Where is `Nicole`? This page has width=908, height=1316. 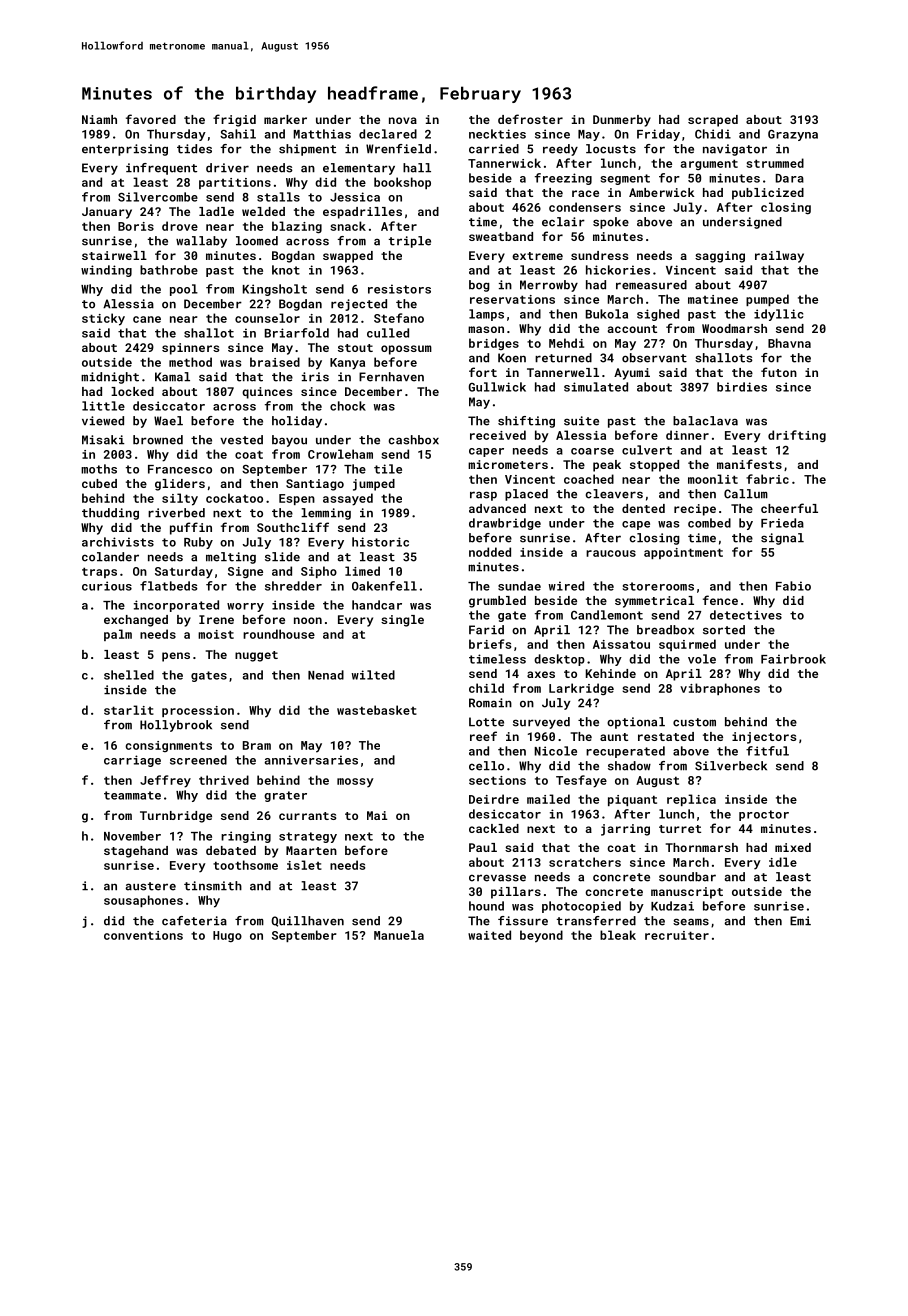
Nicole is located at coordinates (555, 751).
